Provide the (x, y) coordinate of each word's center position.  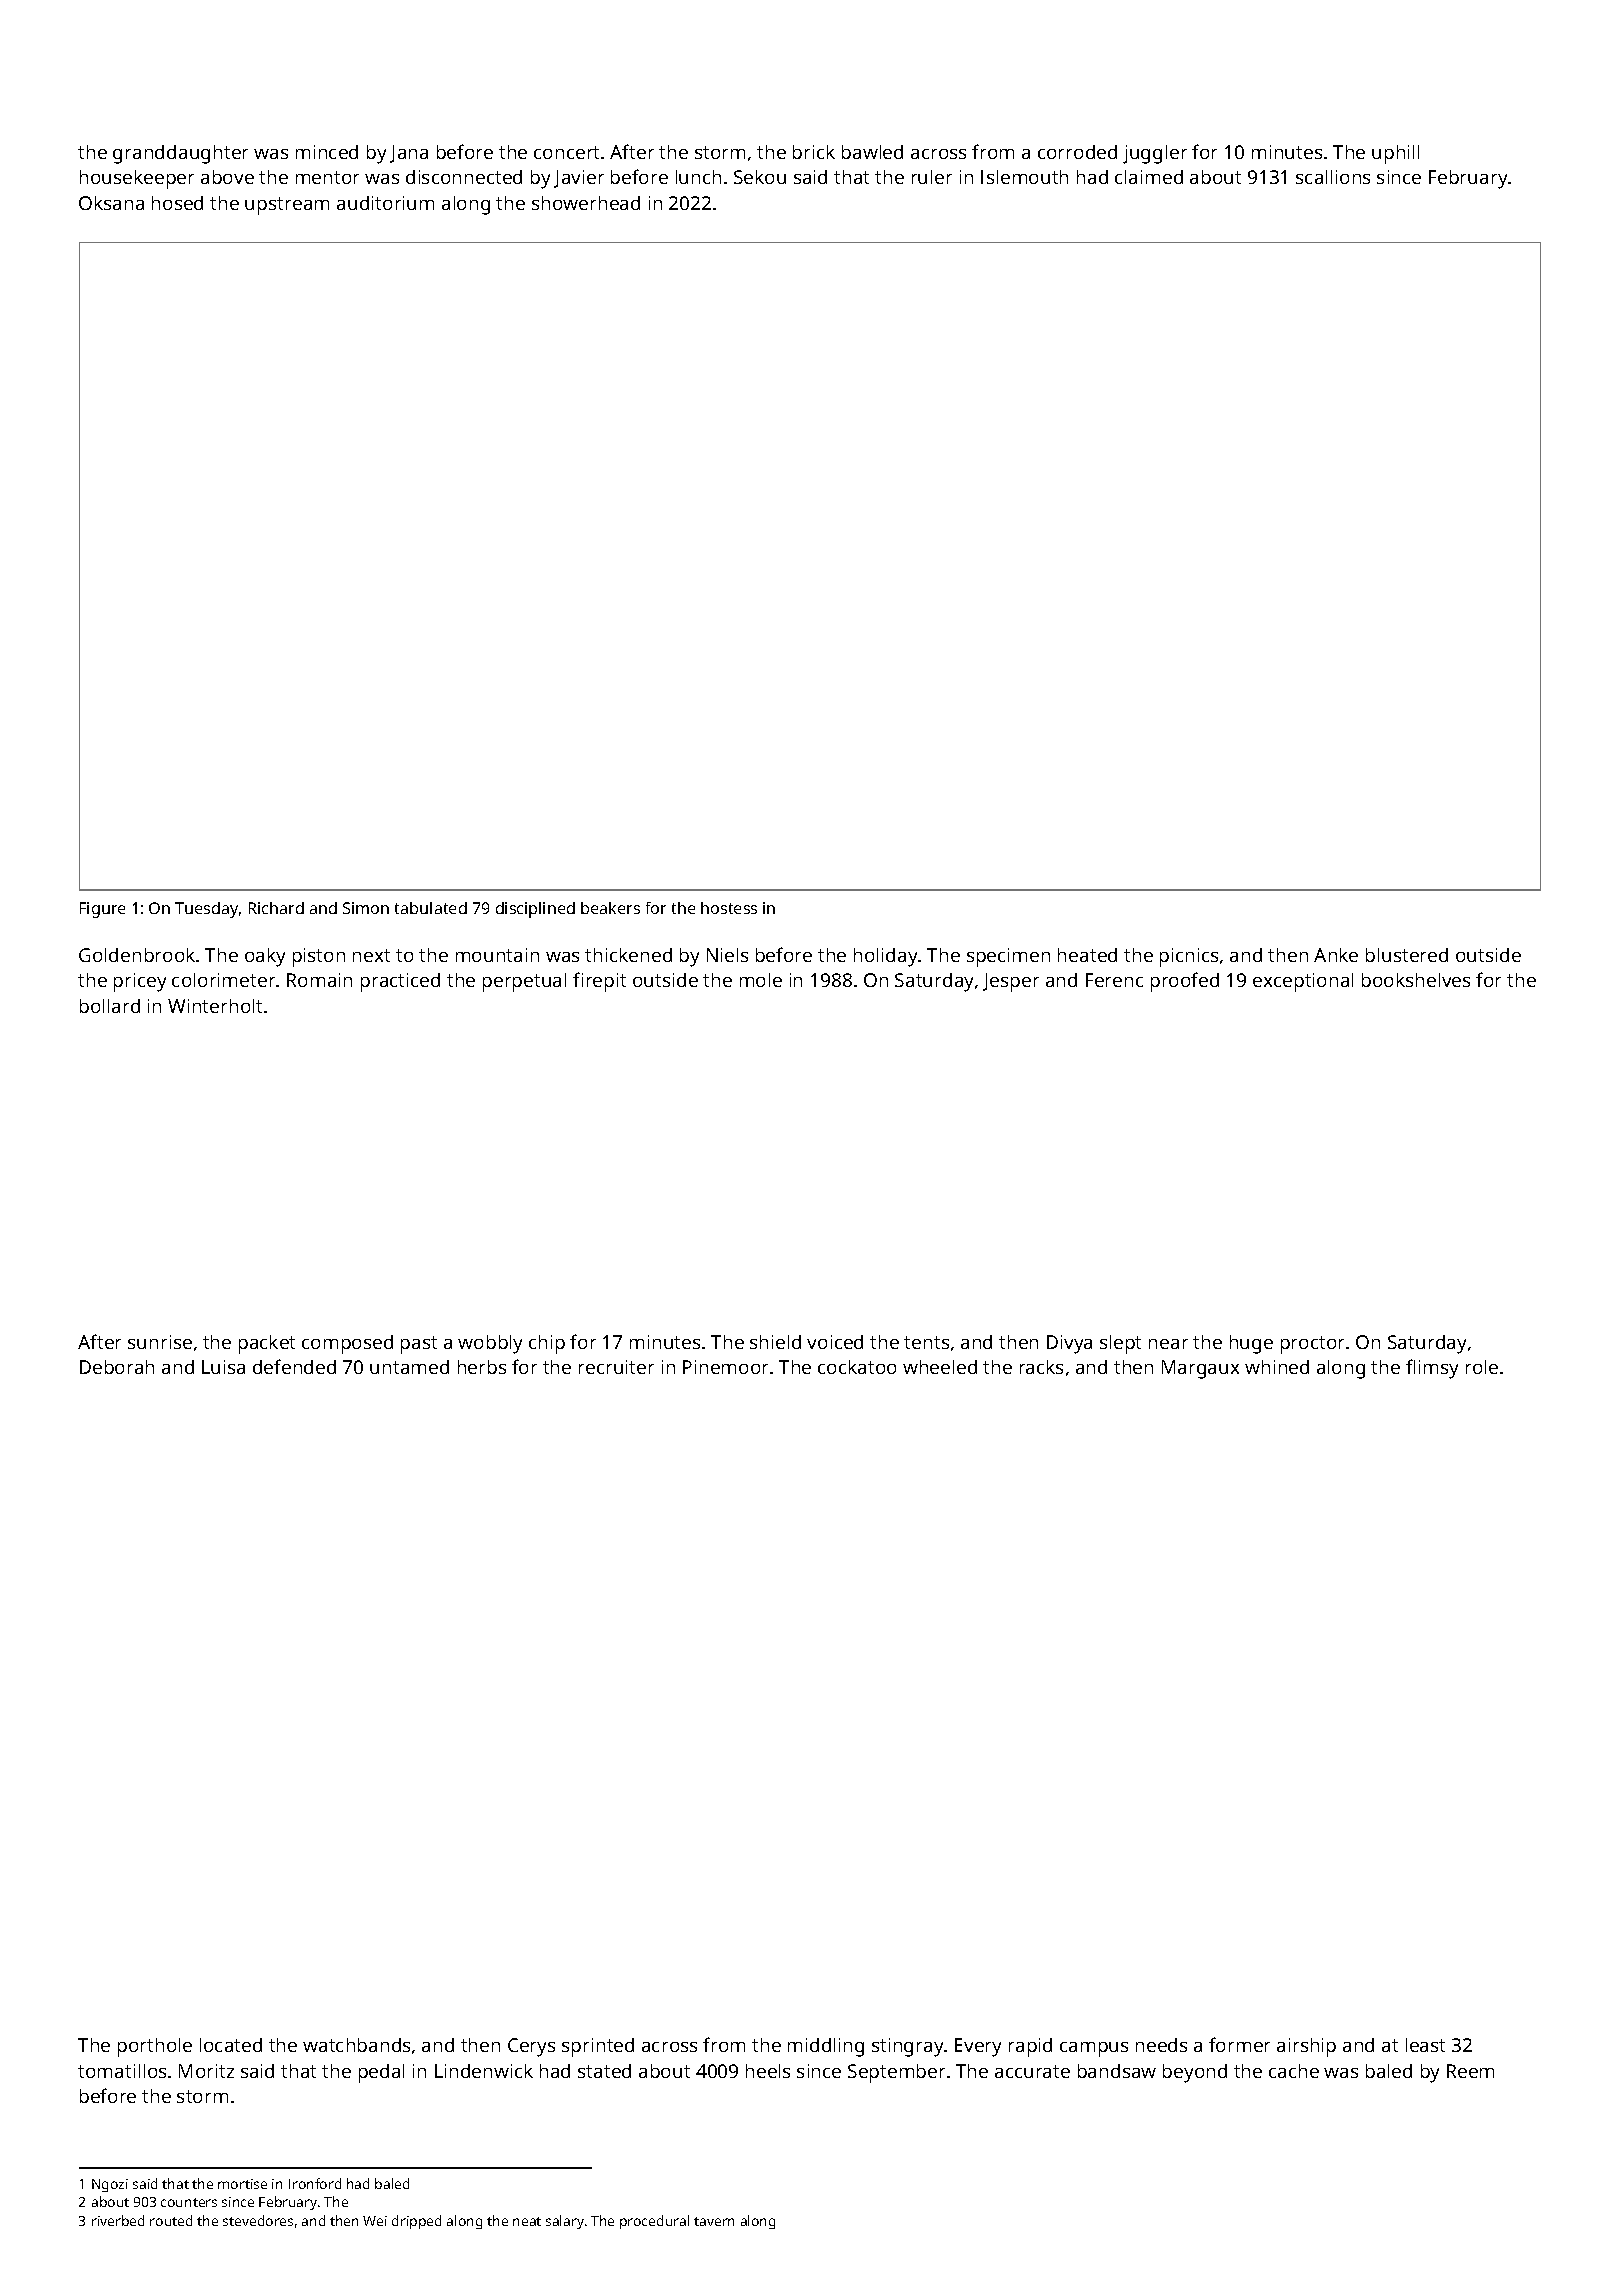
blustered (1407, 955)
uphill (1395, 154)
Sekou (760, 177)
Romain (319, 980)
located (231, 2045)
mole (761, 980)
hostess (729, 908)
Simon (366, 908)
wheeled (940, 1367)
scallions (1333, 177)
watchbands (356, 2045)
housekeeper (137, 179)
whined (1277, 1367)
